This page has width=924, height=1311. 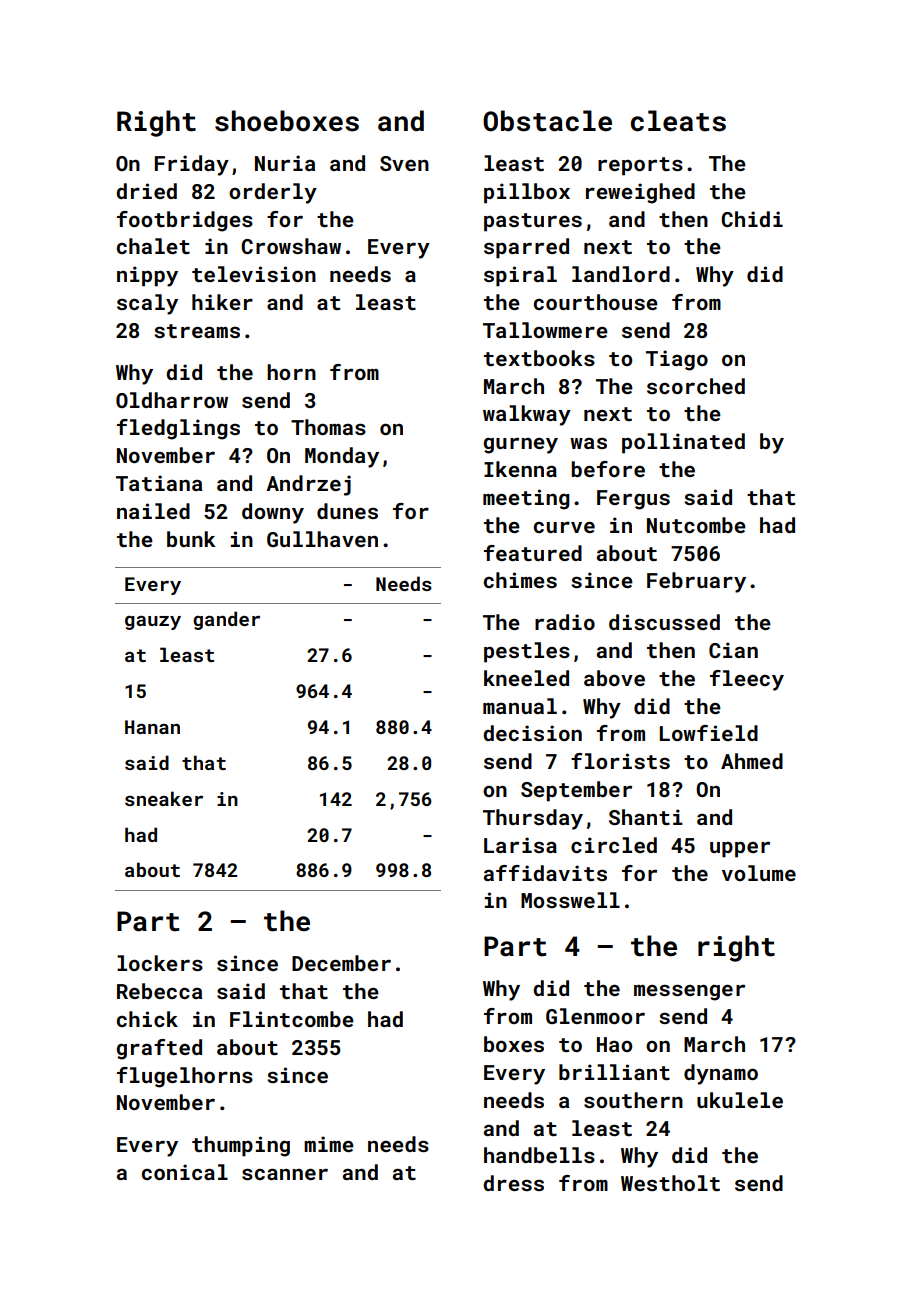 I want to click on dynamo, so click(x=721, y=1074).
